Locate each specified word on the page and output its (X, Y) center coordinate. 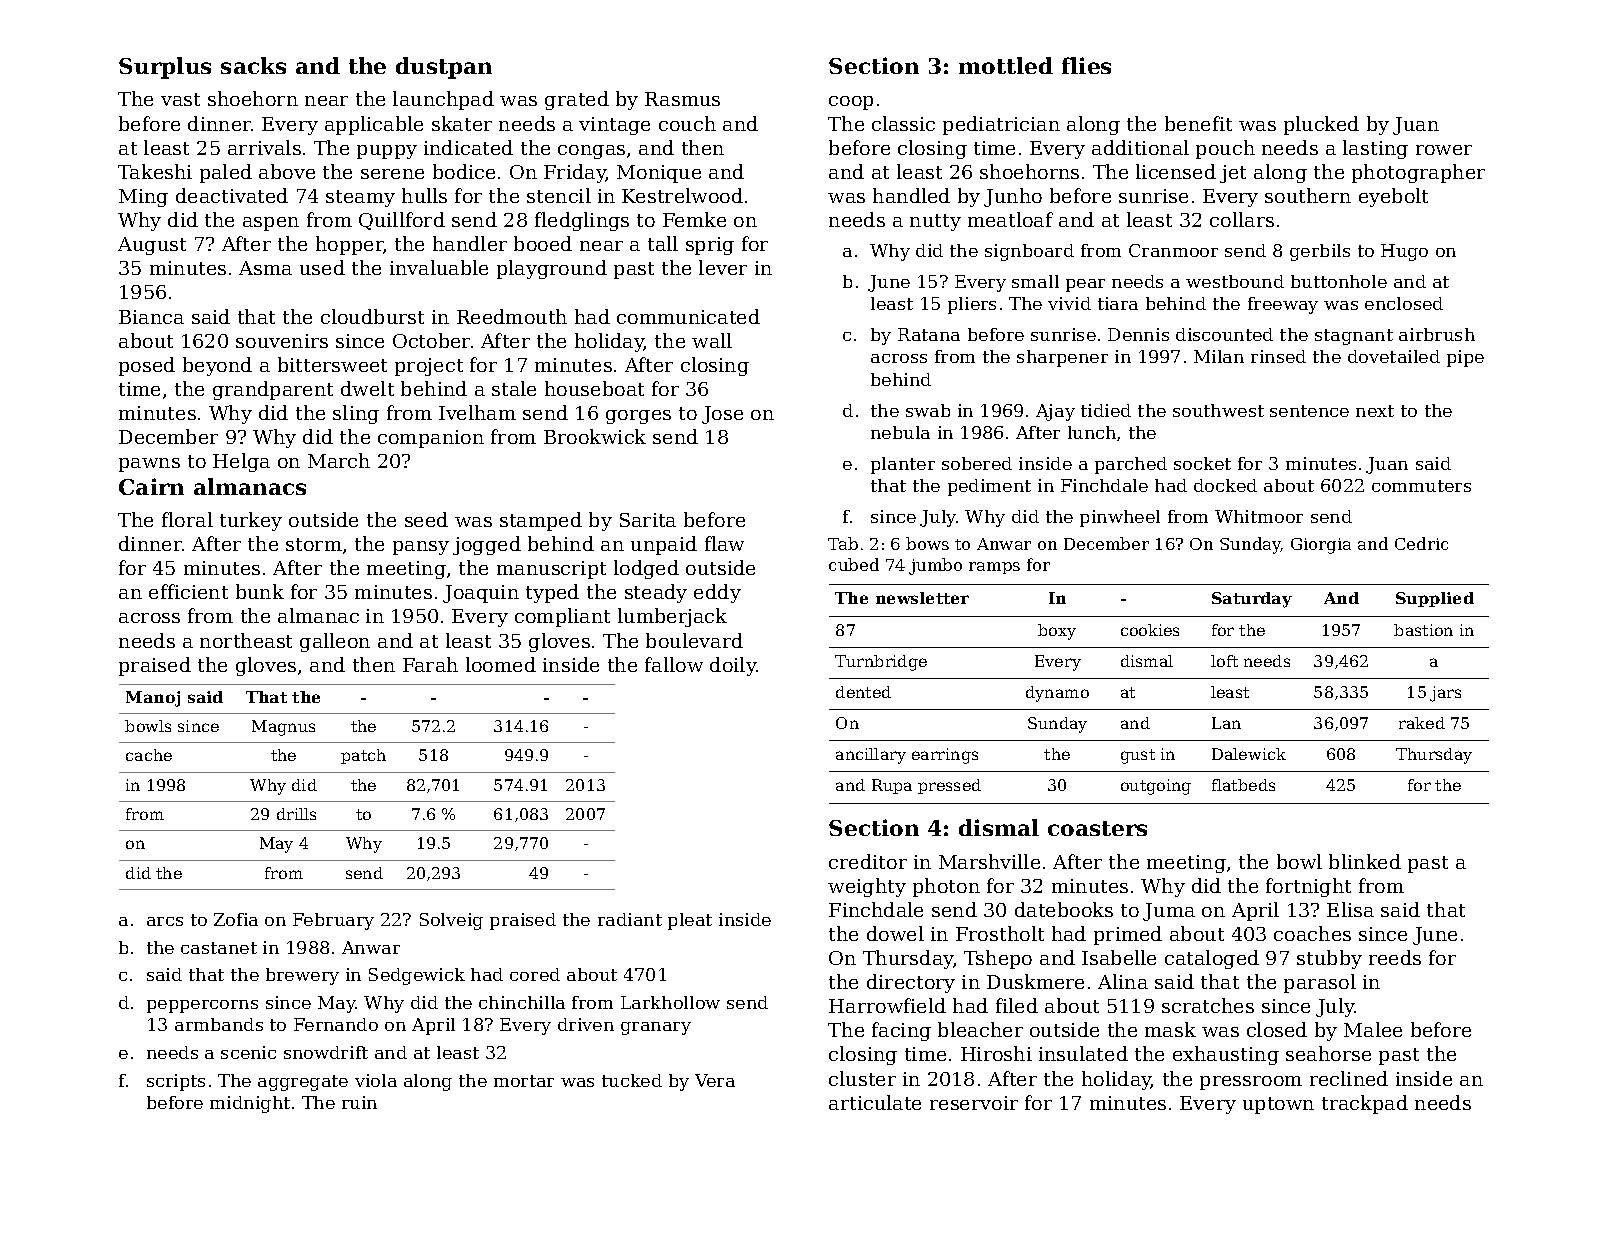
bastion (1423, 630)
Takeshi (155, 171)
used (322, 267)
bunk (260, 591)
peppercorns (202, 1006)
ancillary (871, 756)
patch (363, 756)
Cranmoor (1173, 250)
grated (577, 100)
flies (1086, 65)
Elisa (1350, 909)
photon (946, 887)
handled (911, 195)
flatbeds (1243, 785)
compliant (562, 617)
